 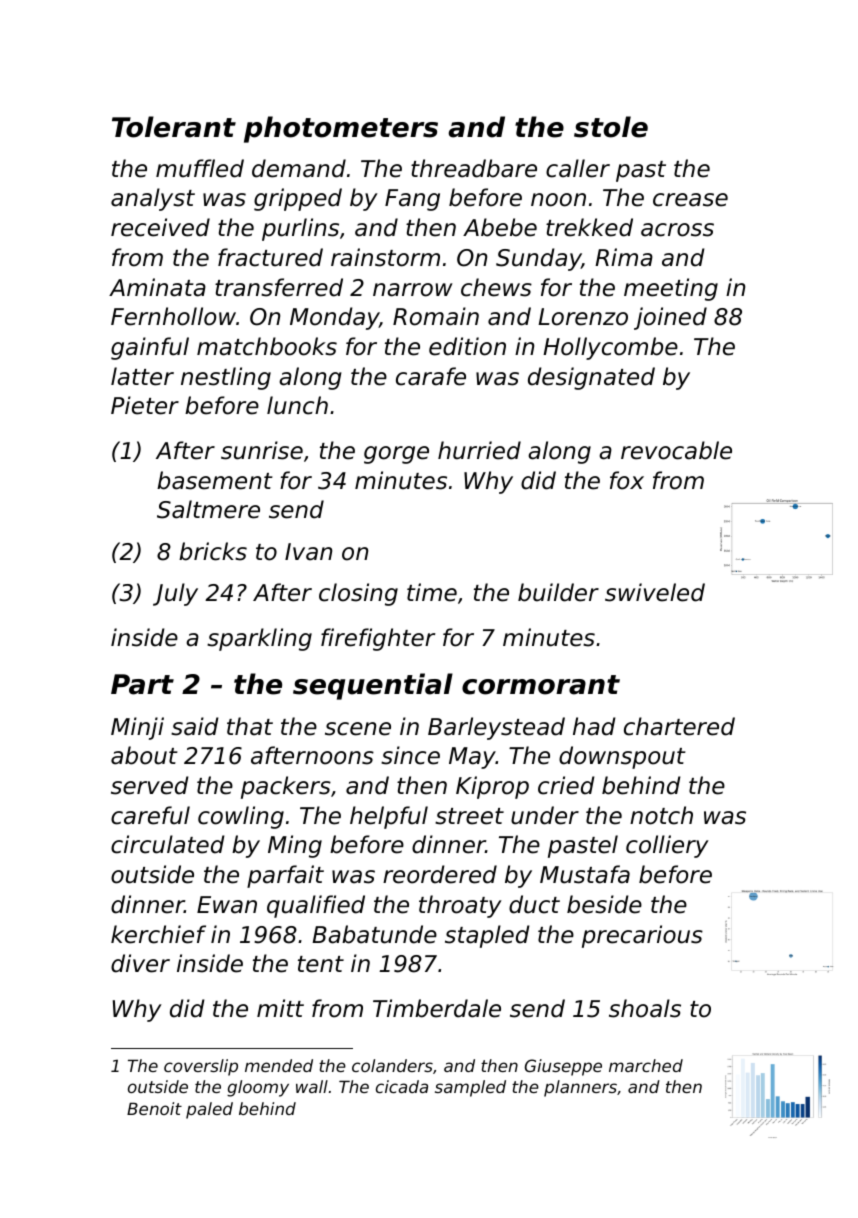 I want to click on Minji, so click(x=137, y=728).
